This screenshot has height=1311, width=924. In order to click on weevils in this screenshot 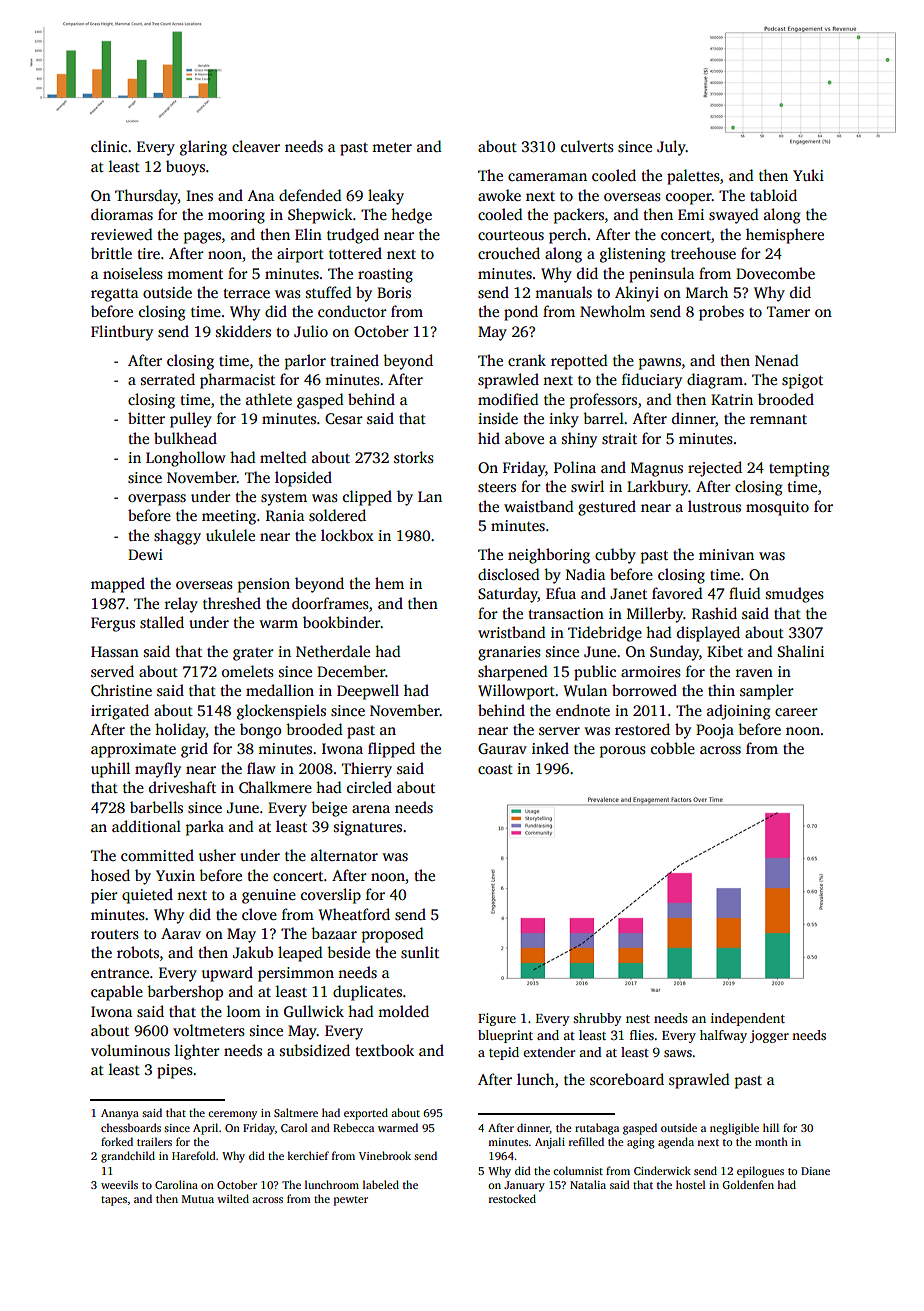, I will do `click(119, 1184)`.
